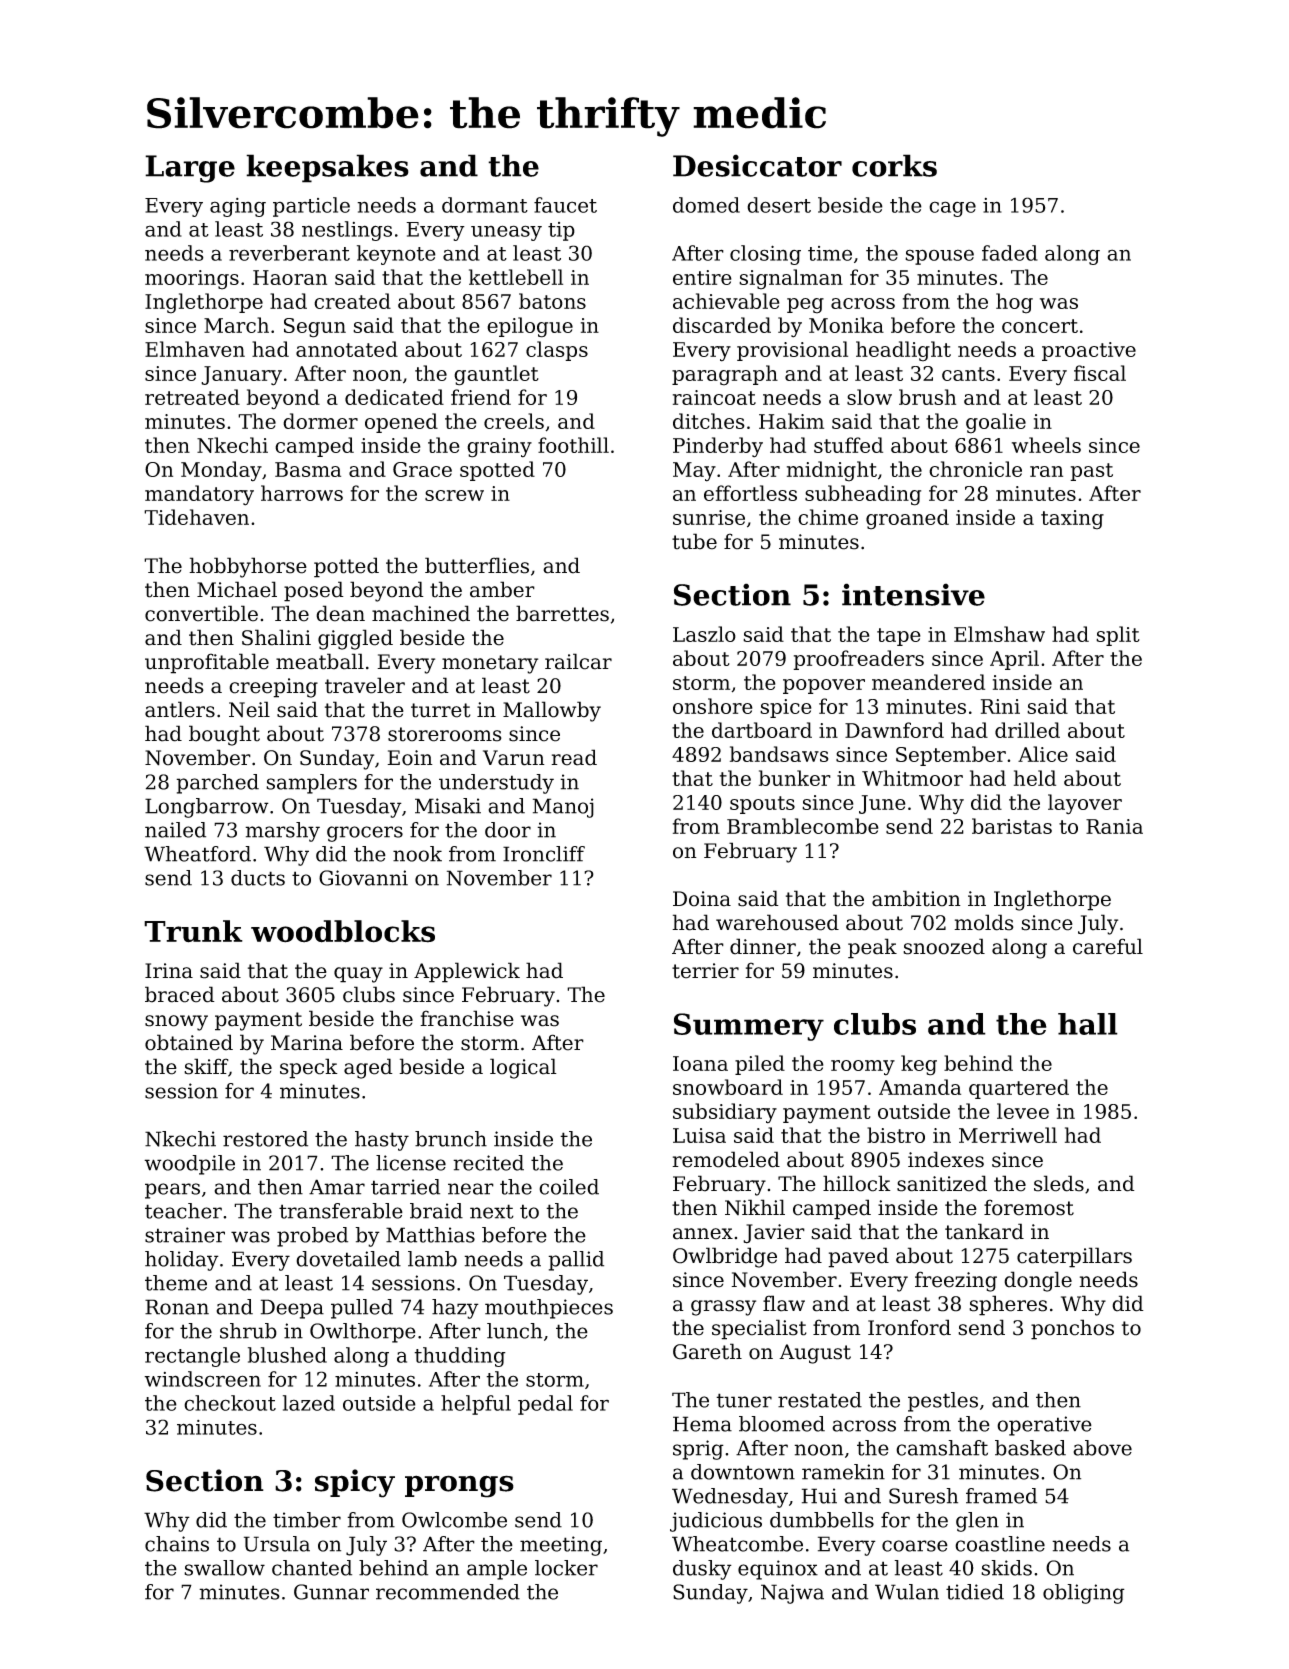 This screenshot has width=1289, height=1669. What do you see at coordinates (365, 685) in the screenshot?
I see `traveler` at bounding box center [365, 685].
